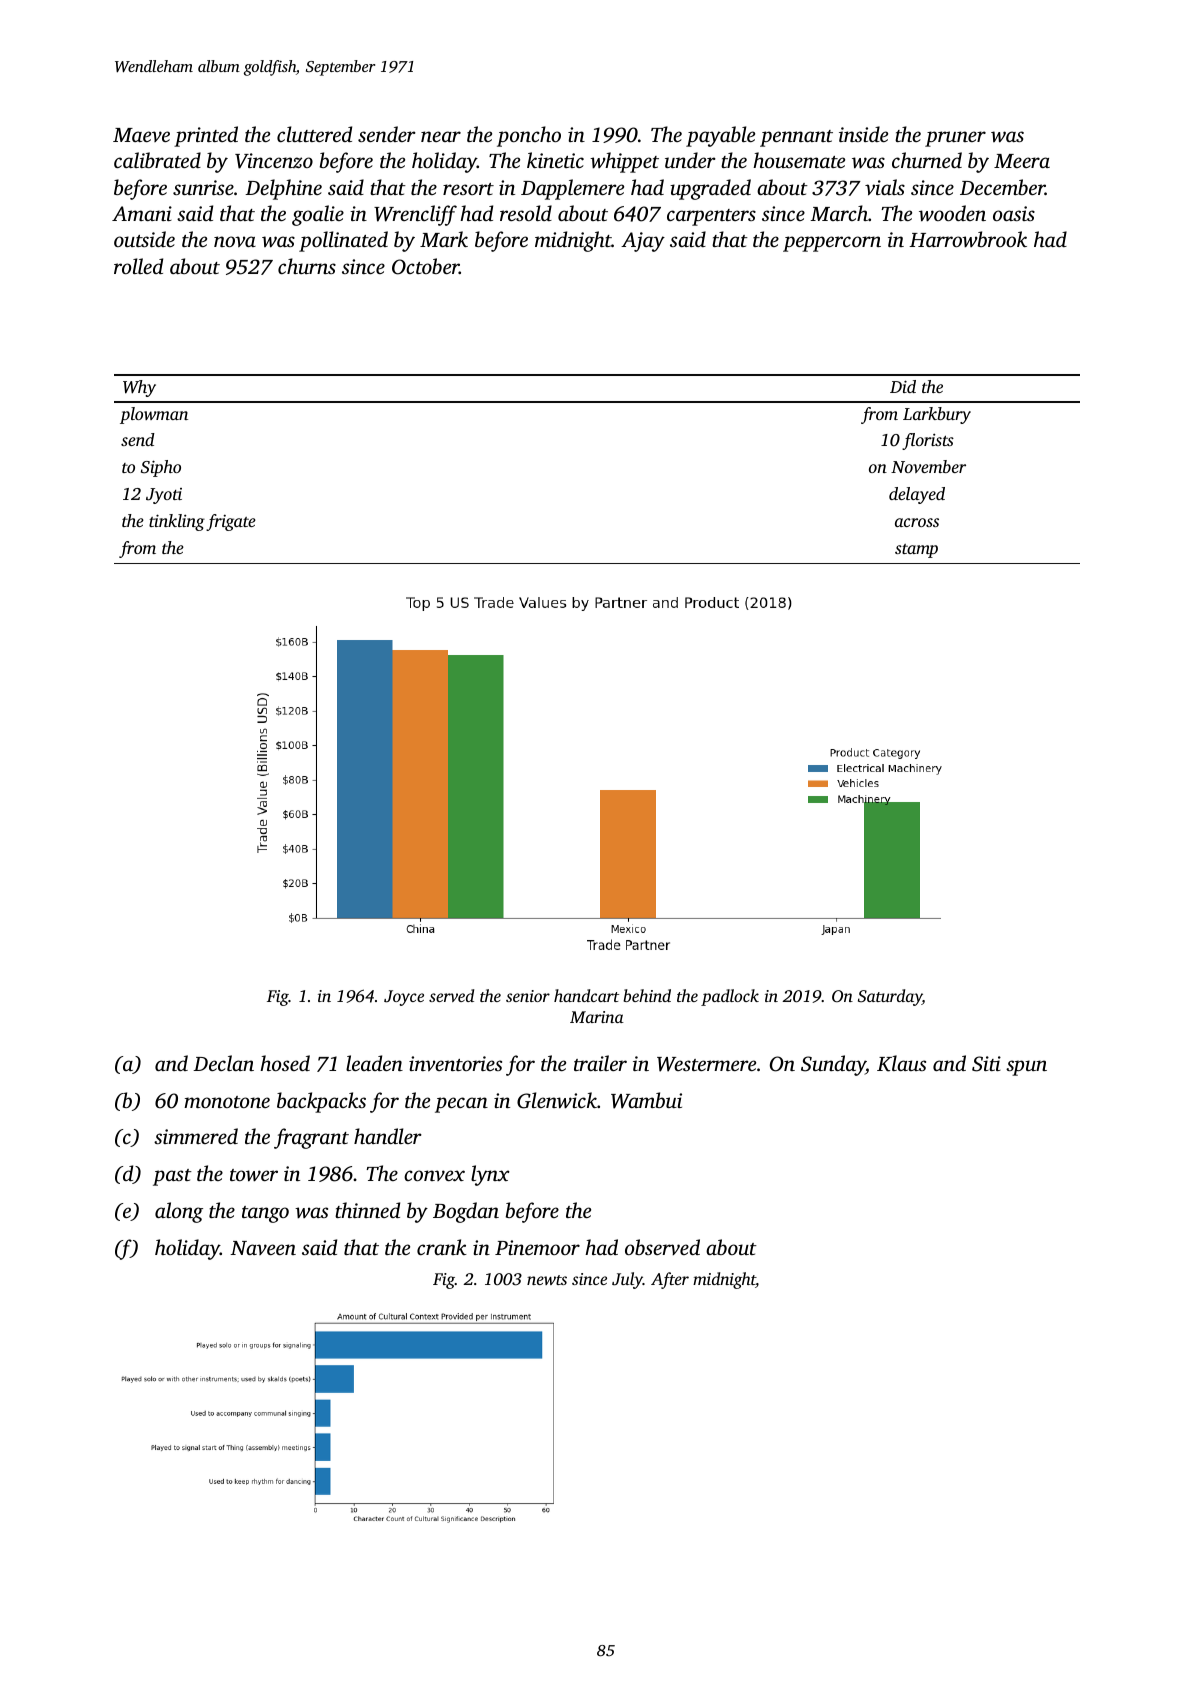  What do you see at coordinates (441, 136) in the page?
I see `near` at bounding box center [441, 136].
